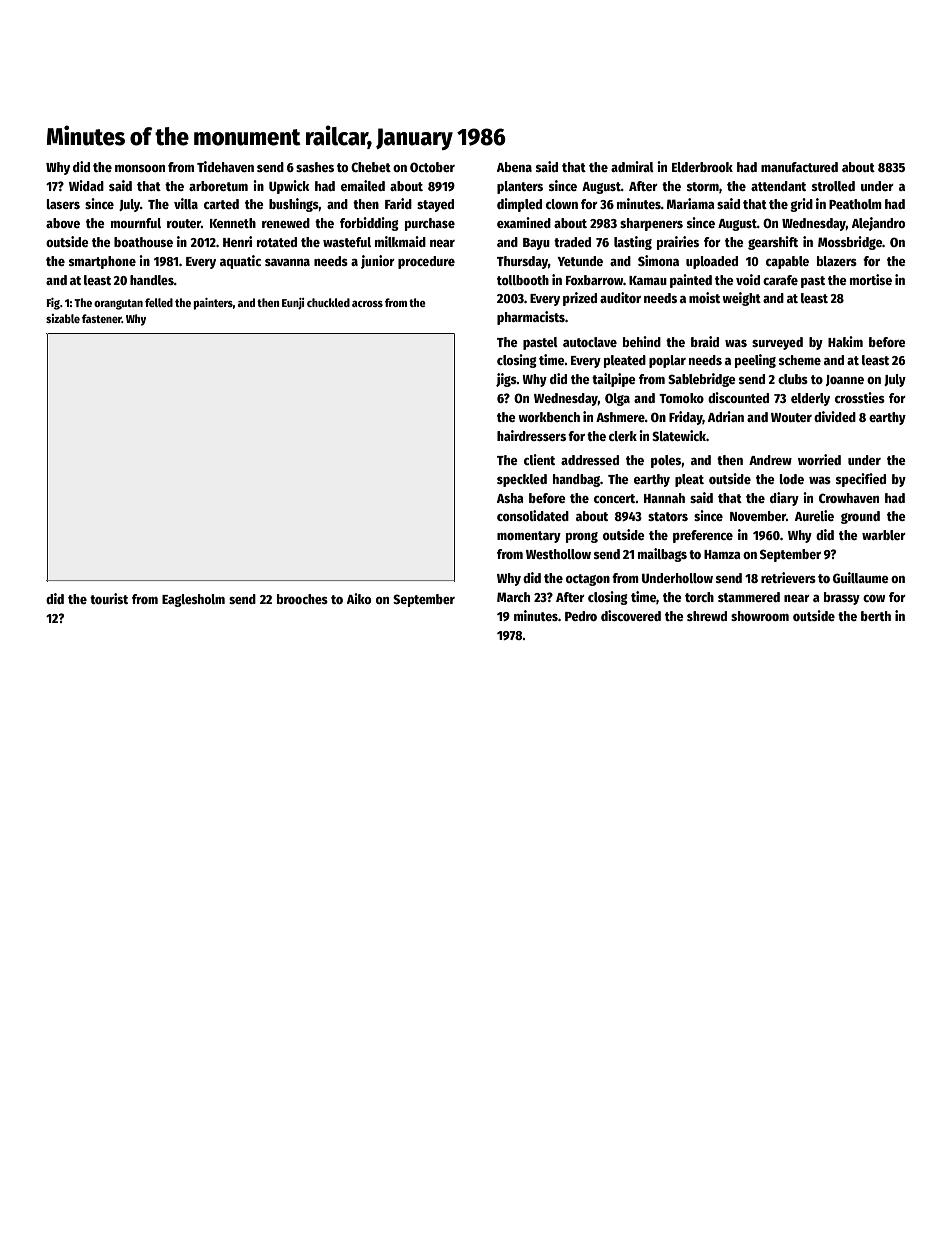 This document has height=1233, width=952. I want to click on fastener, so click(102, 318).
